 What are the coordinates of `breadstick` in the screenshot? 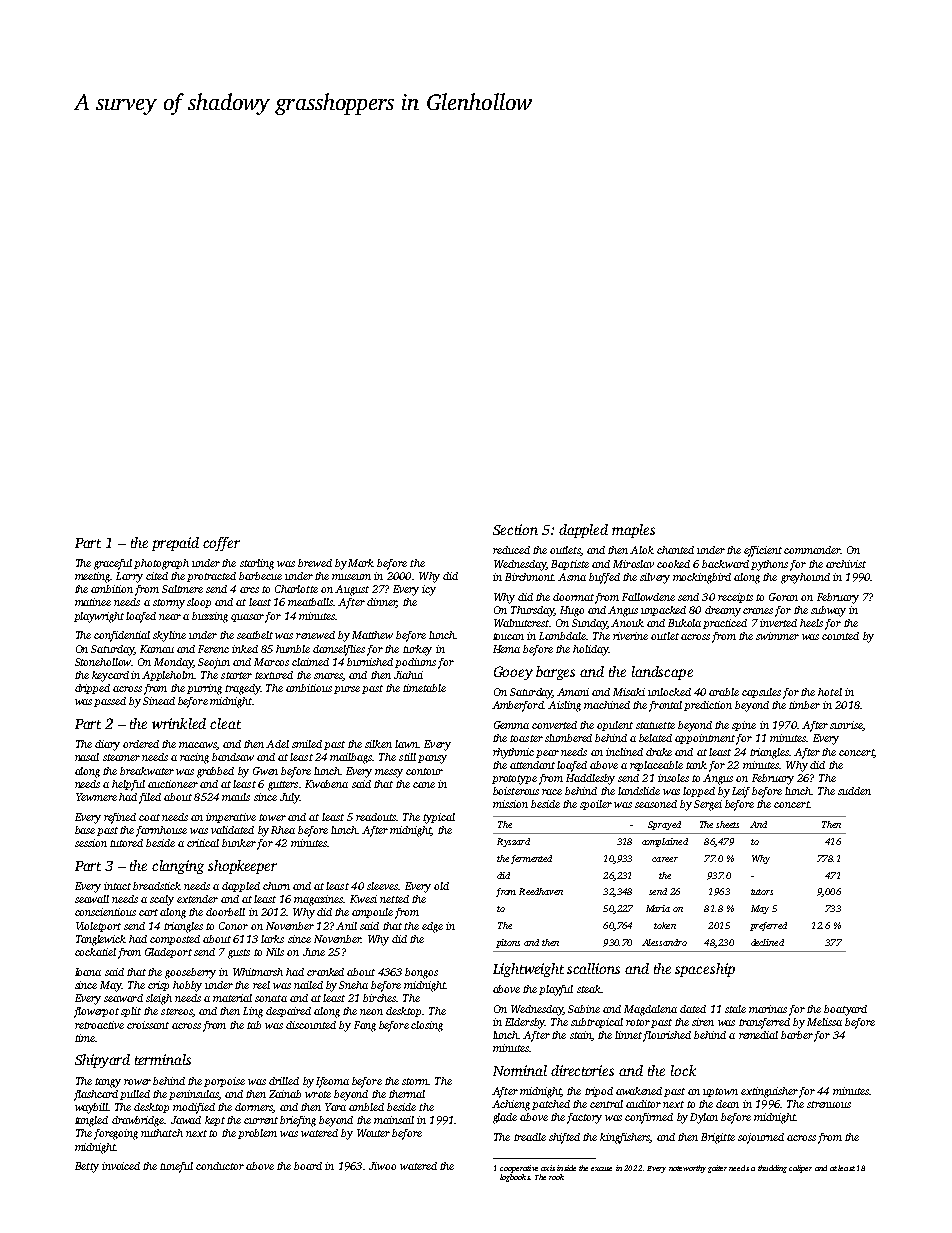 It's located at (157, 886).
